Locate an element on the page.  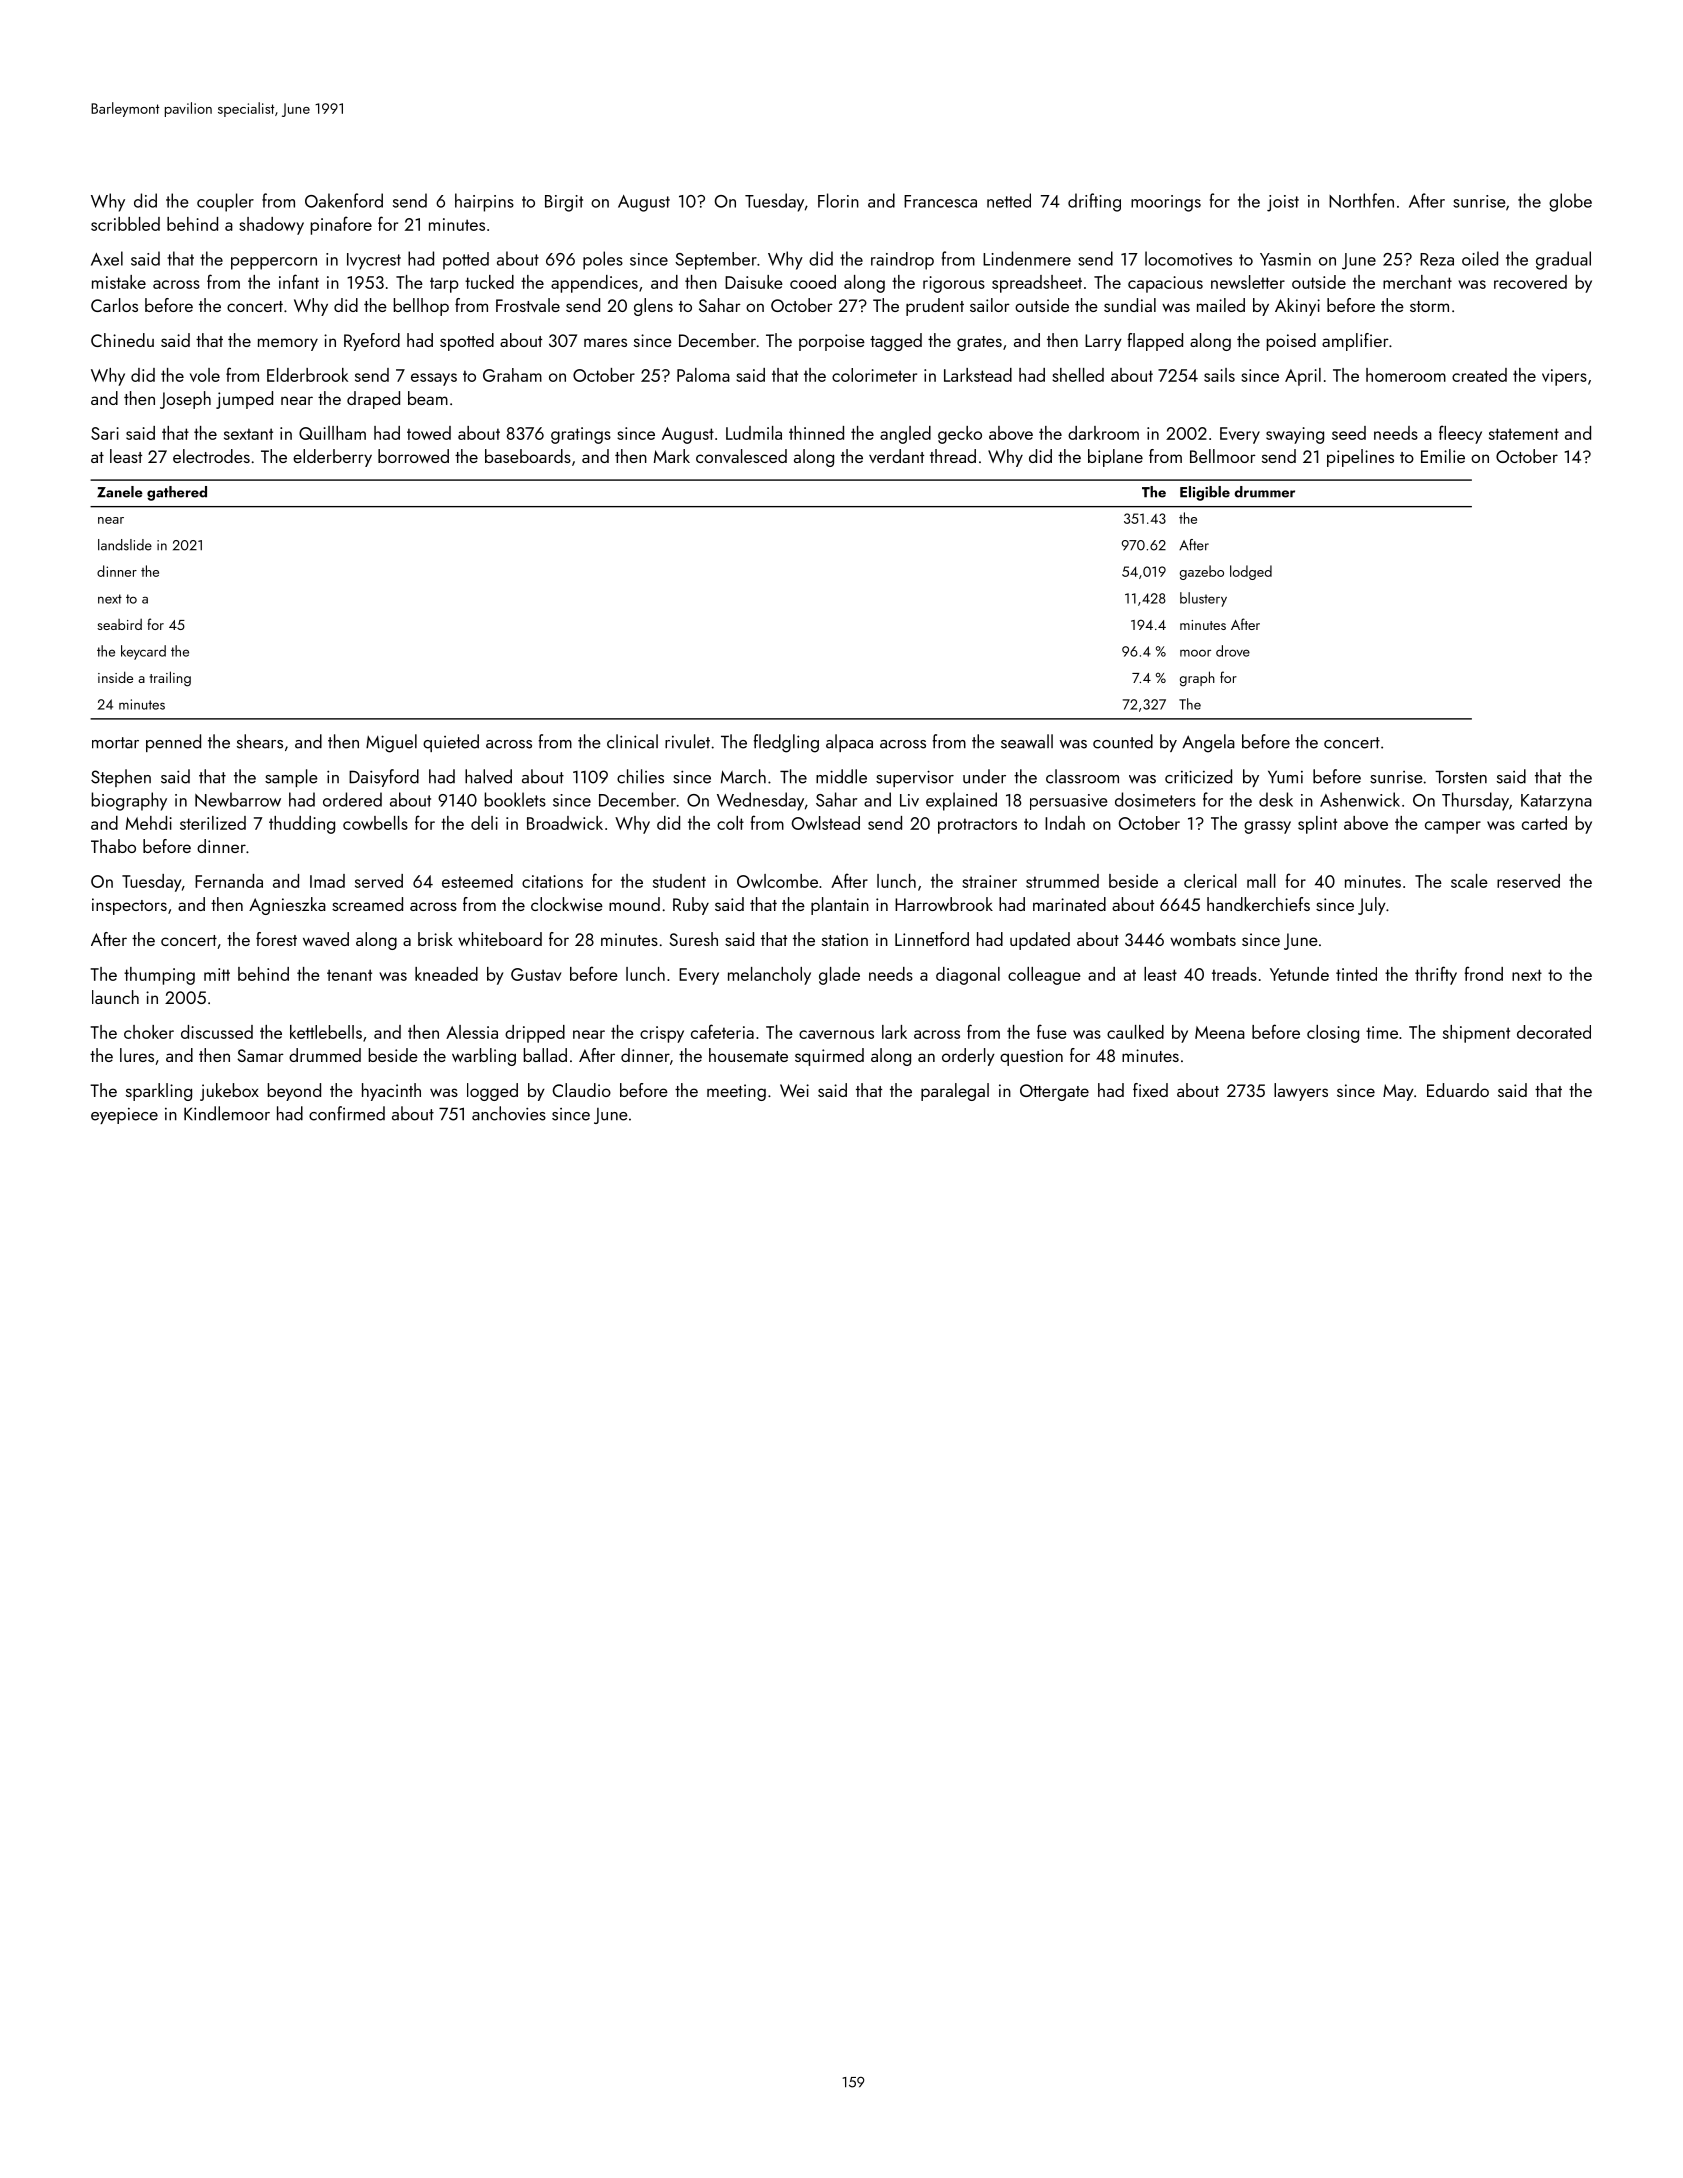
paralegal is located at coordinates (955, 1092).
